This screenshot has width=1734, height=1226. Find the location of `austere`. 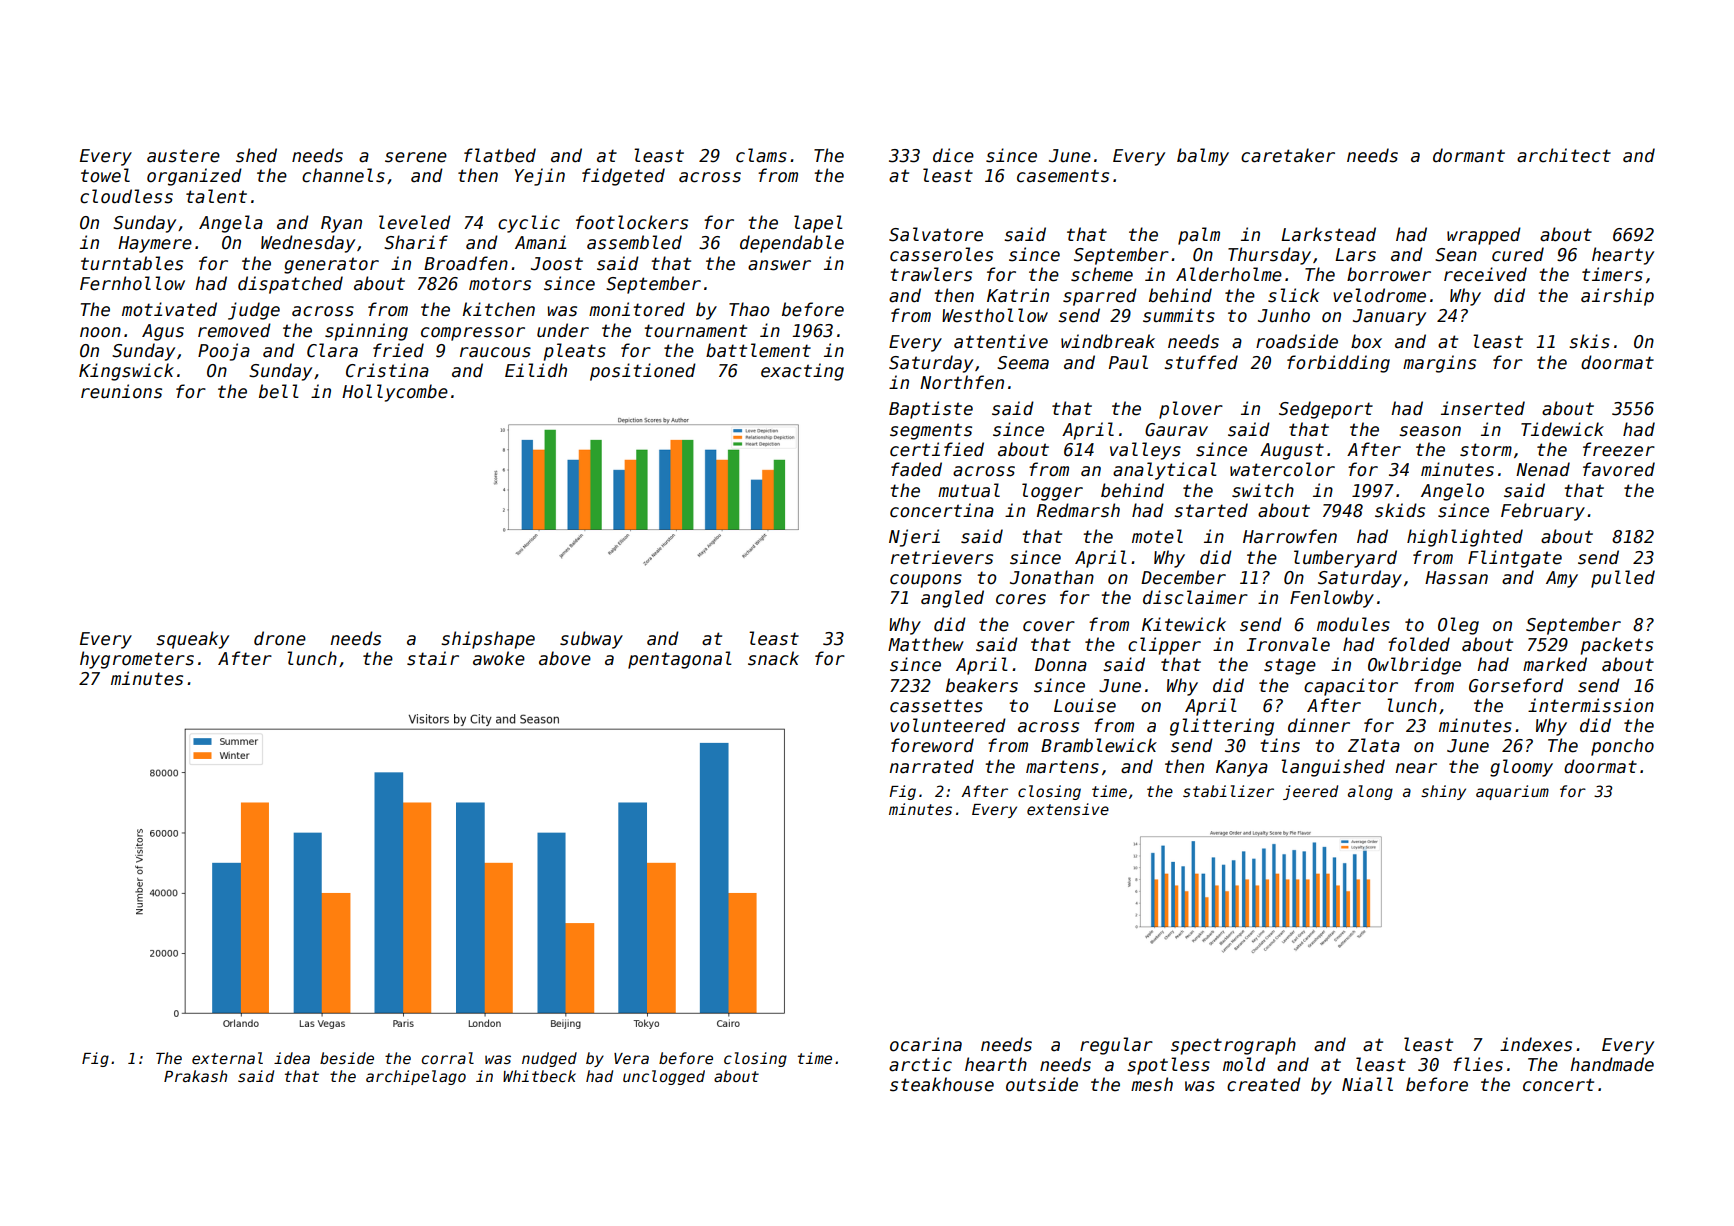

austere is located at coordinates (183, 156).
